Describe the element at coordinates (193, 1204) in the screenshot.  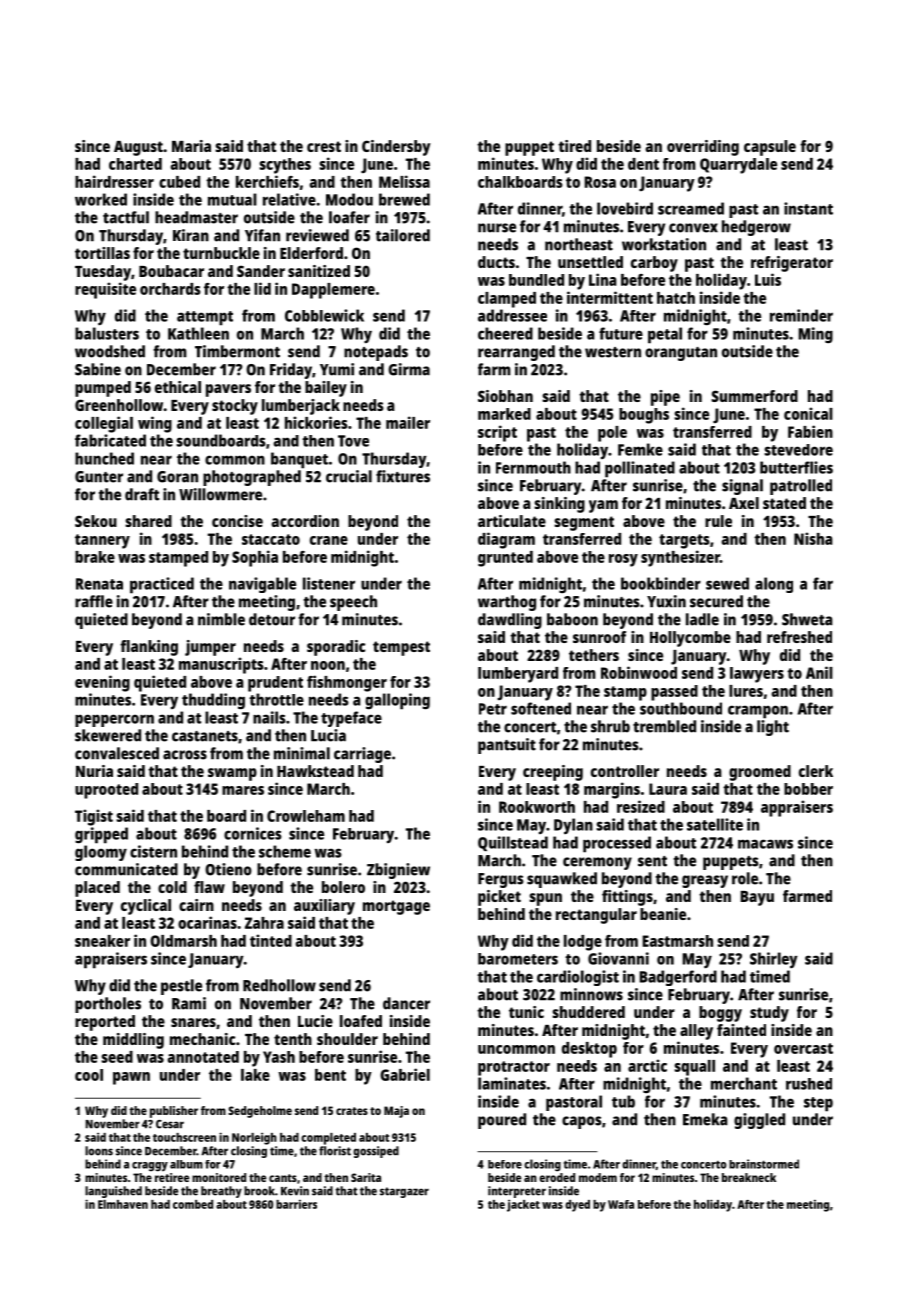
I see `combed` at that location.
